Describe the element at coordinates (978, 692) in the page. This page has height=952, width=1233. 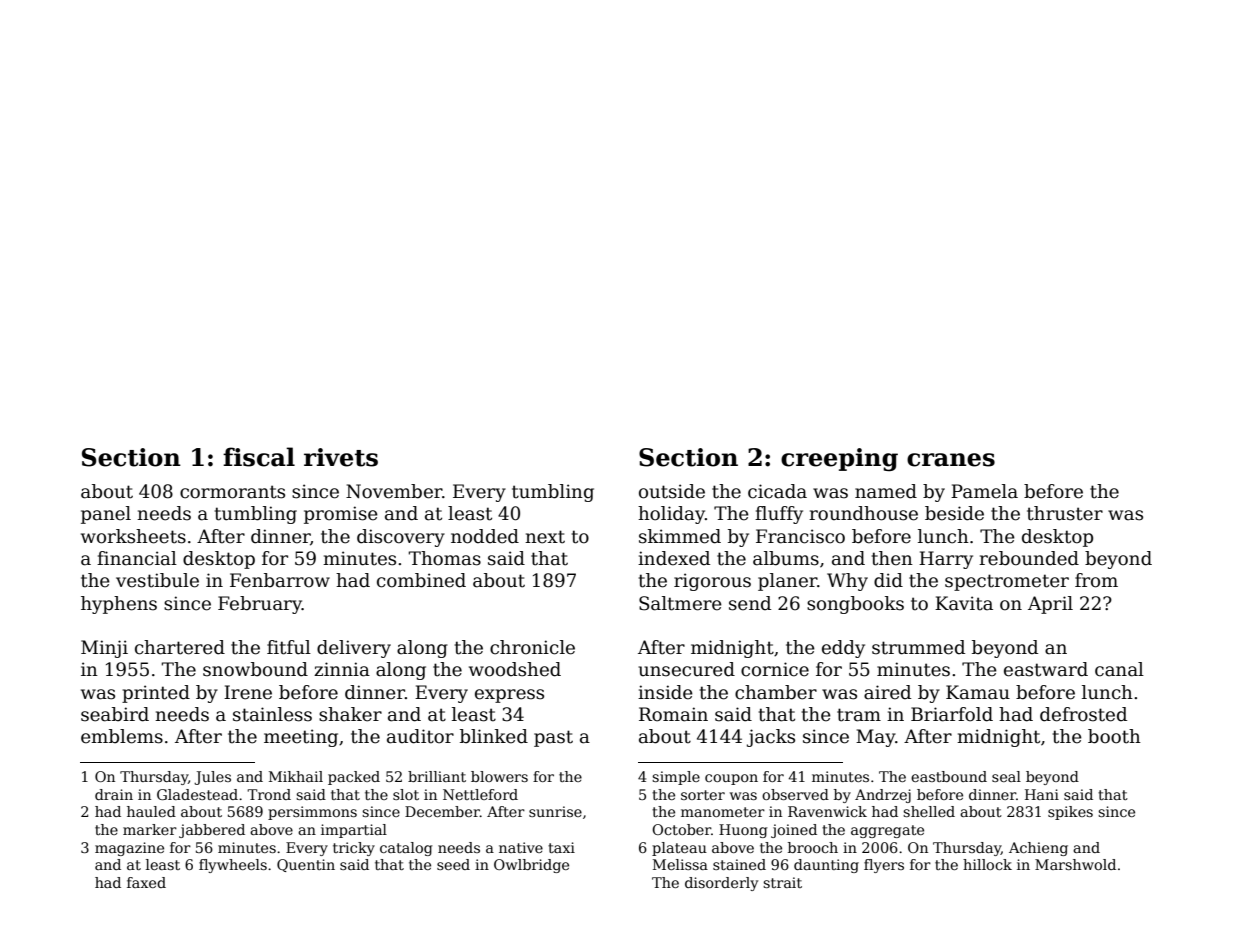
I see `Kamau` at that location.
